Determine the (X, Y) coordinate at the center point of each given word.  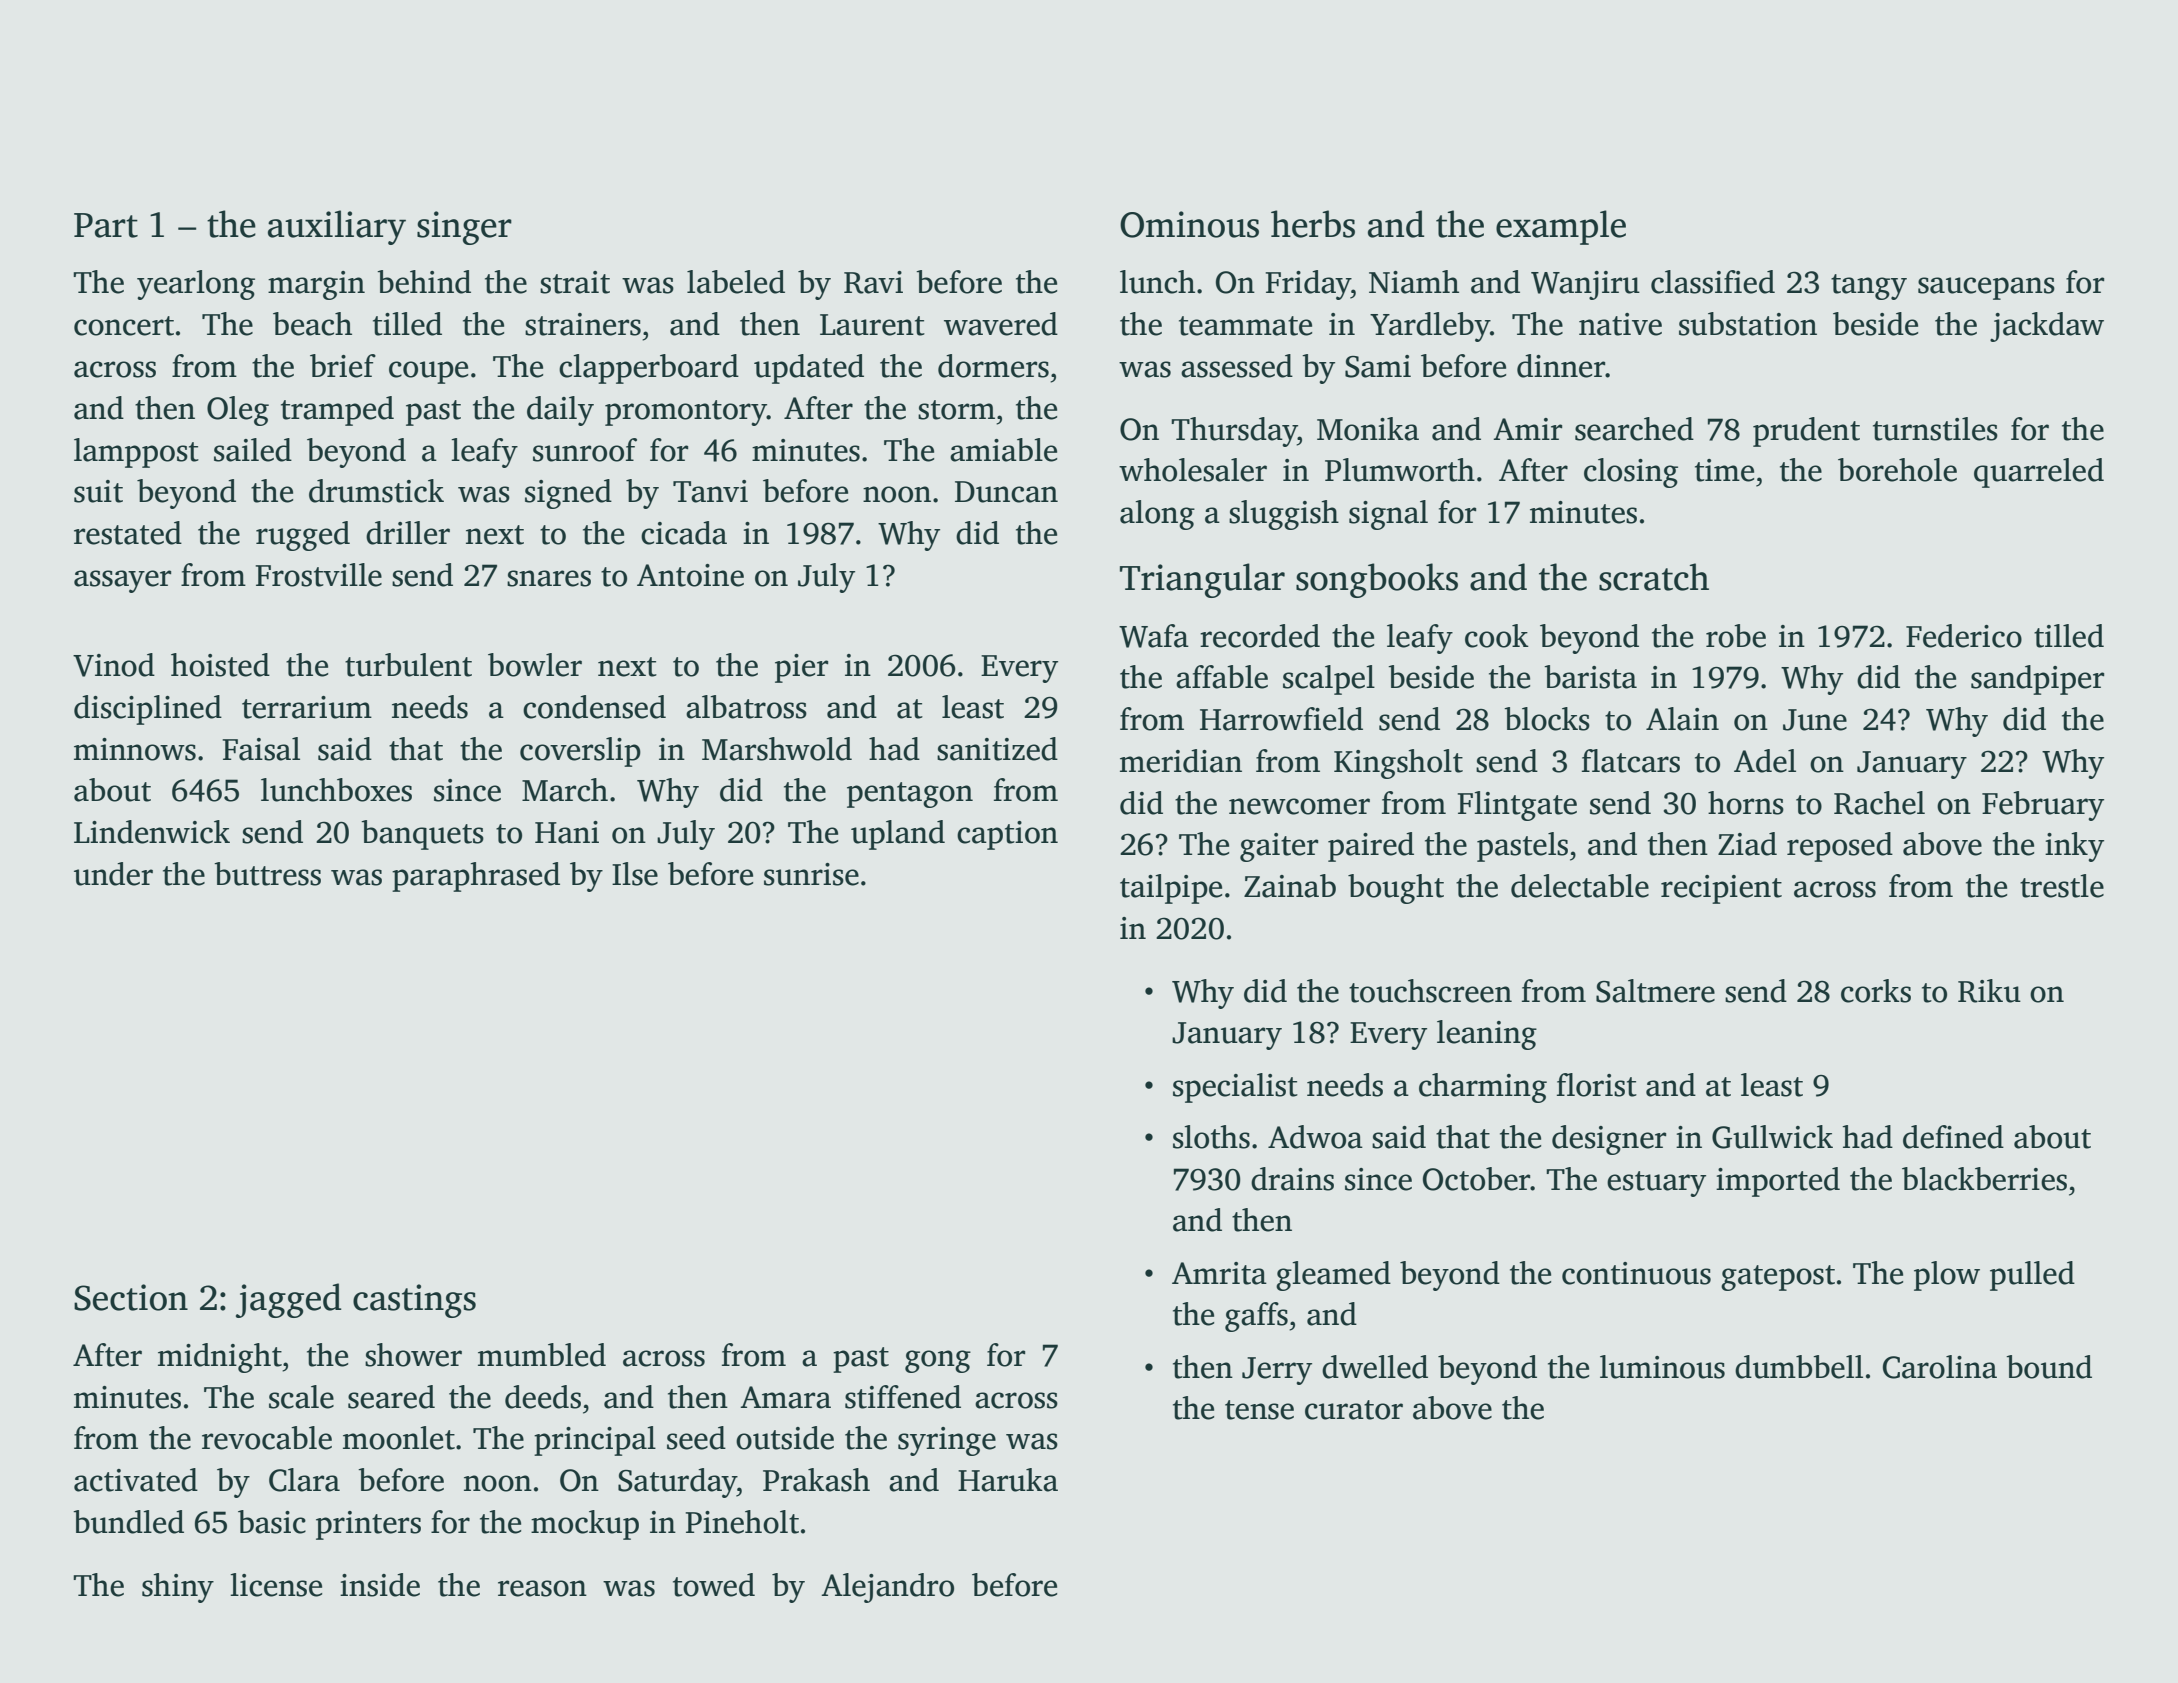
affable (1222, 677)
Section (131, 1297)
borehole (1897, 470)
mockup (585, 1525)
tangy (1869, 287)
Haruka (1008, 1480)
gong (938, 1361)
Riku (1989, 991)
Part (106, 225)
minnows (135, 749)
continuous (1636, 1273)
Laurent (872, 325)
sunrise (811, 874)
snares (549, 578)
